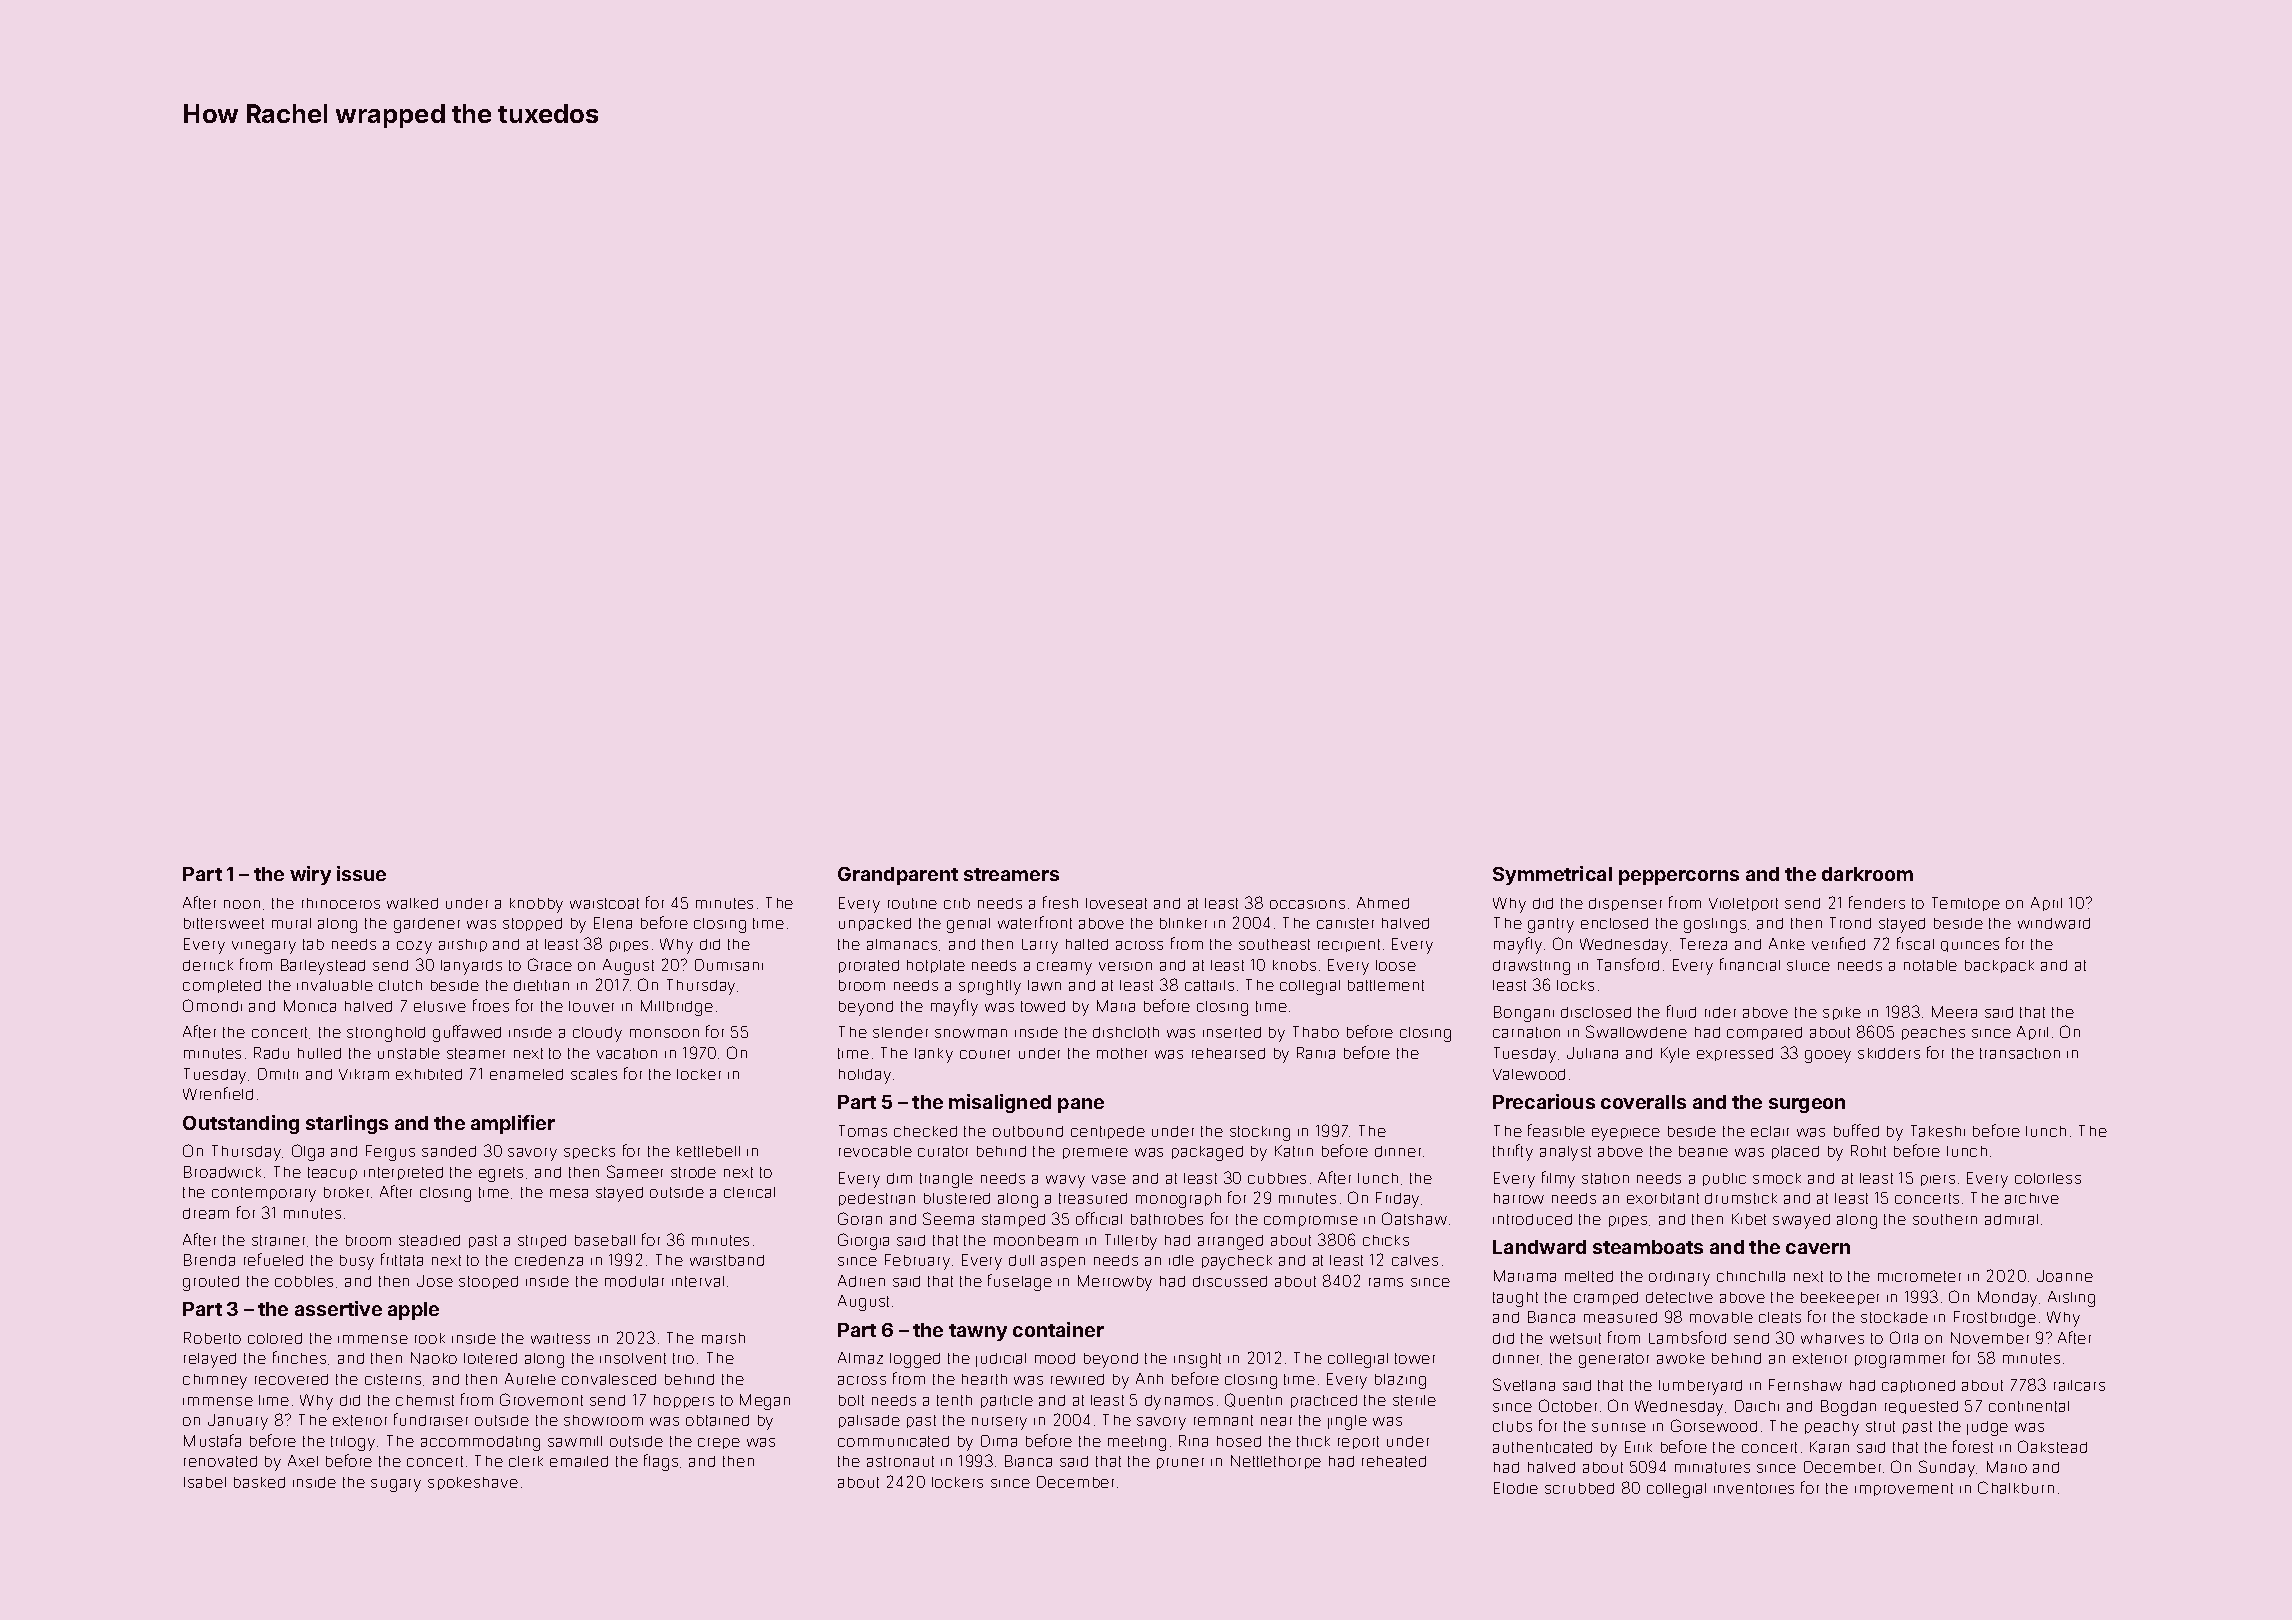 This image has height=1620, width=2292. Describe the element at coordinates (1867, 874) in the image. I see `darkroom` at that location.
